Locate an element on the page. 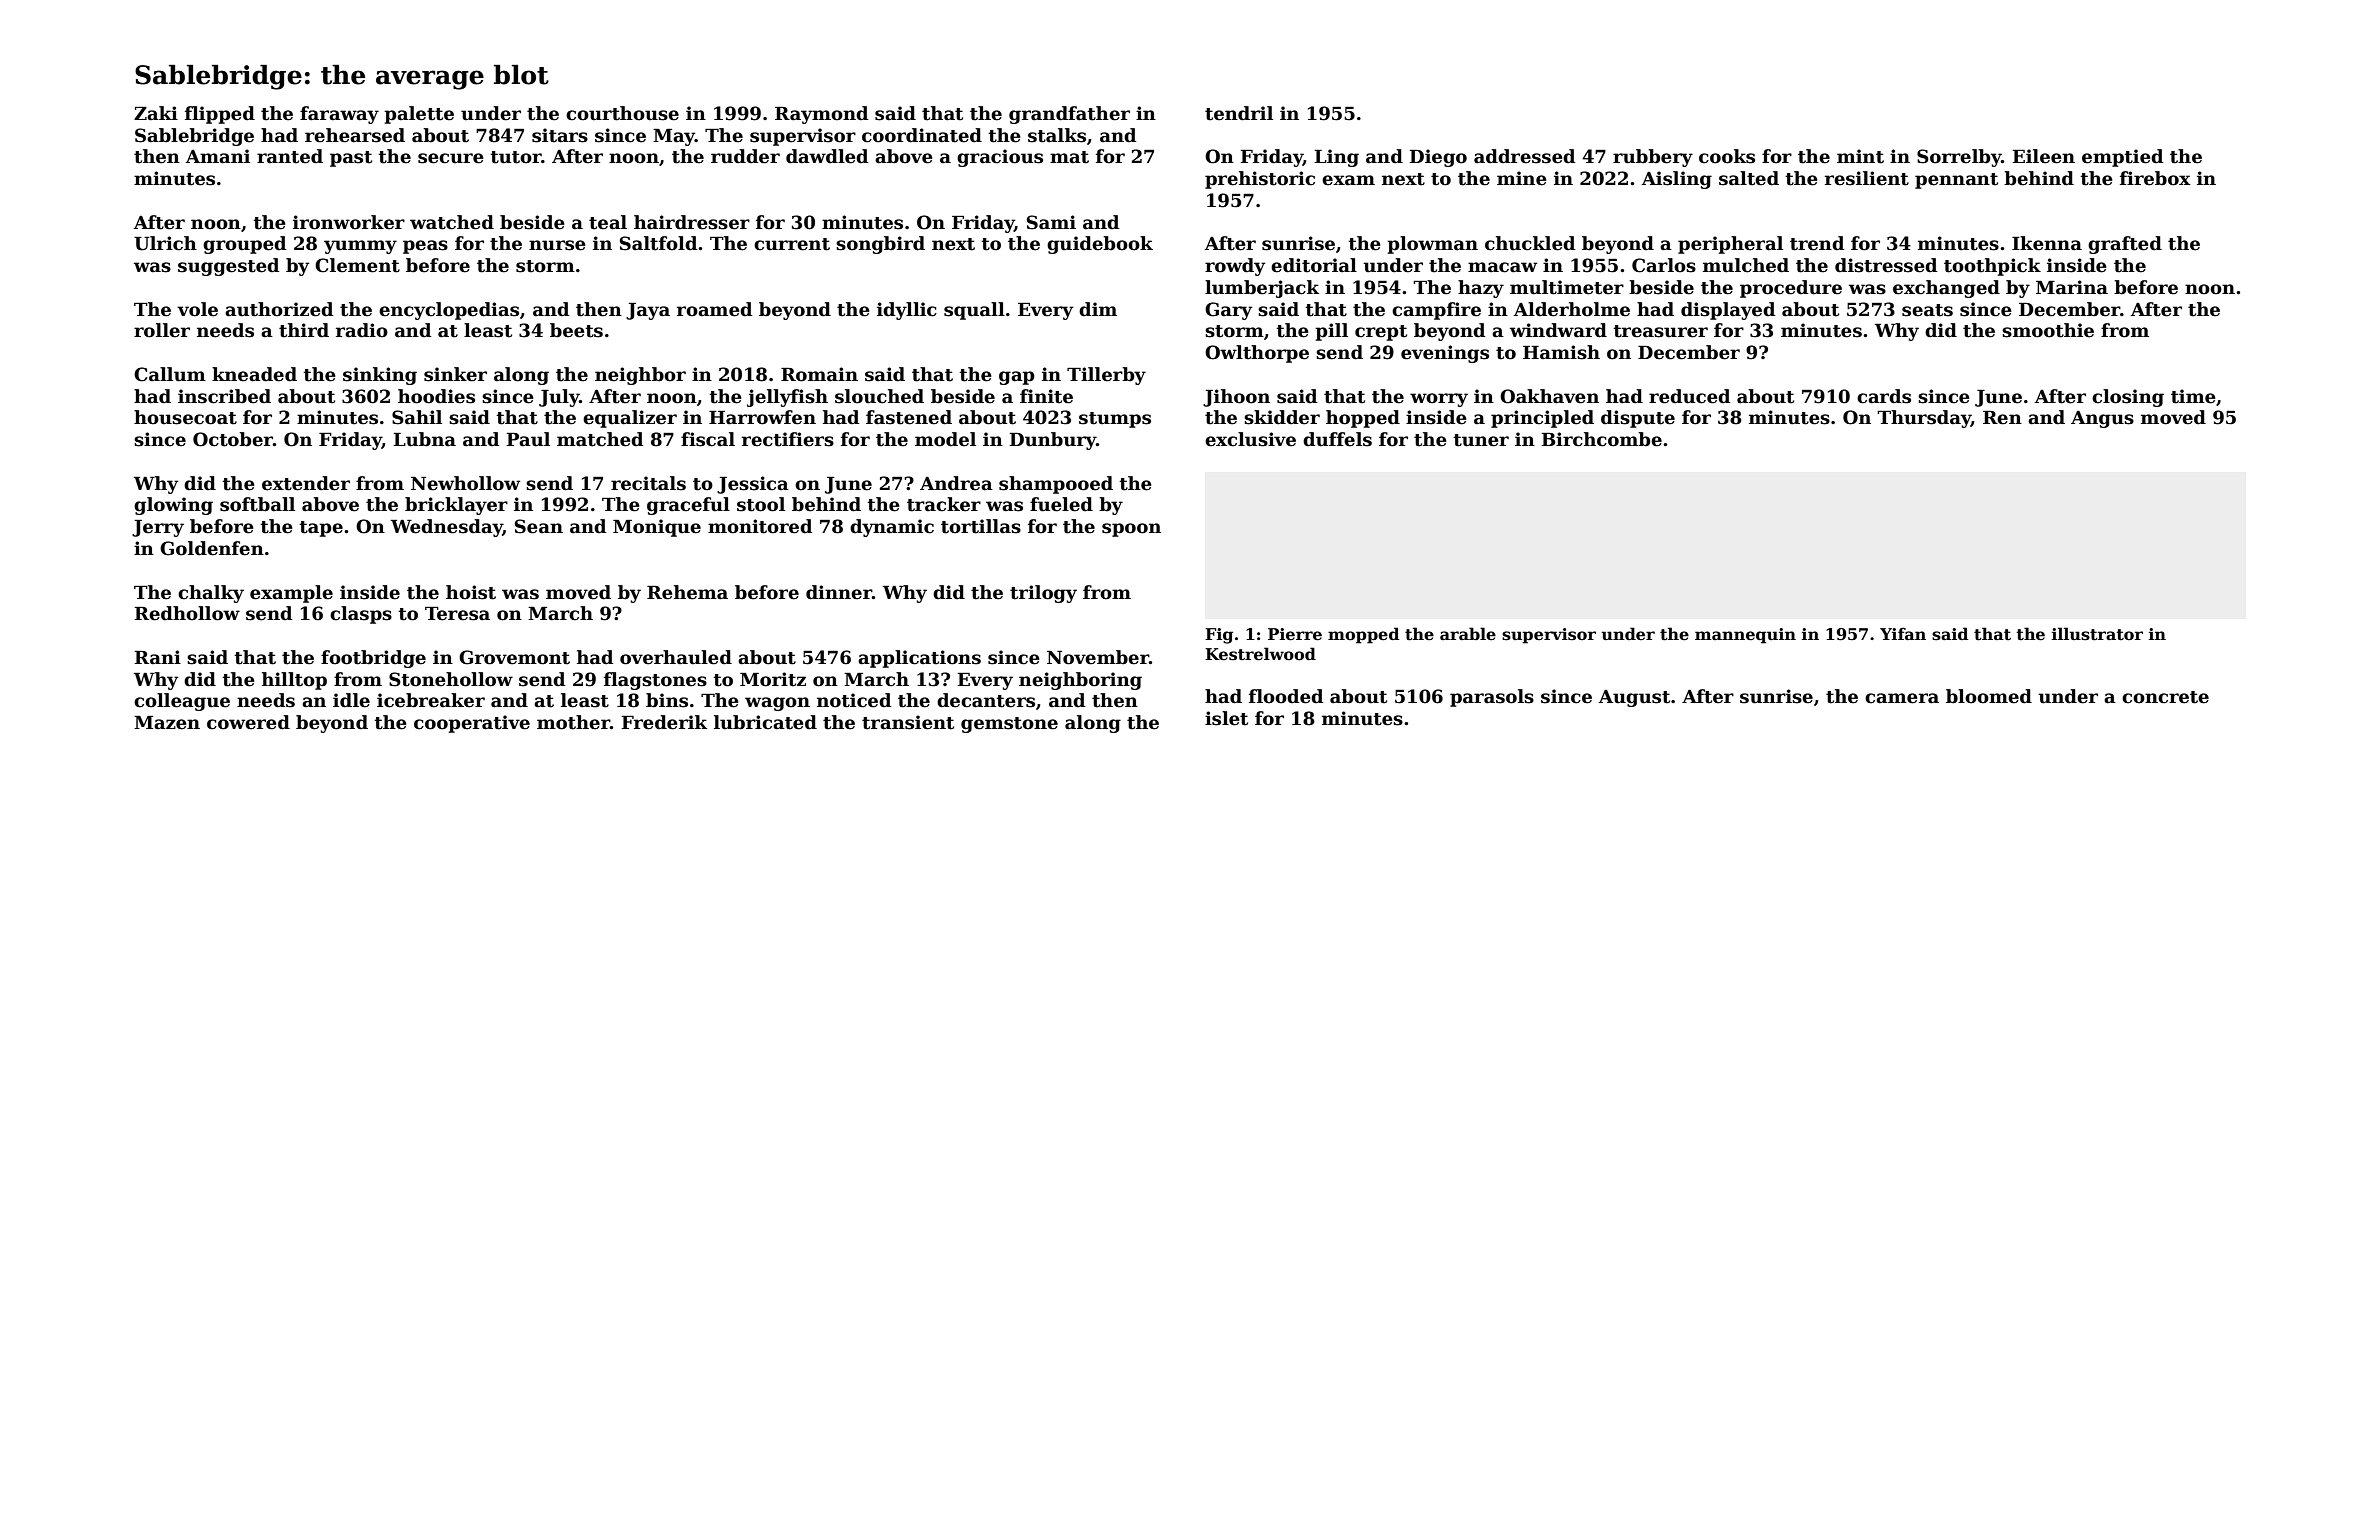  smoothie is located at coordinates (2048, 330).
